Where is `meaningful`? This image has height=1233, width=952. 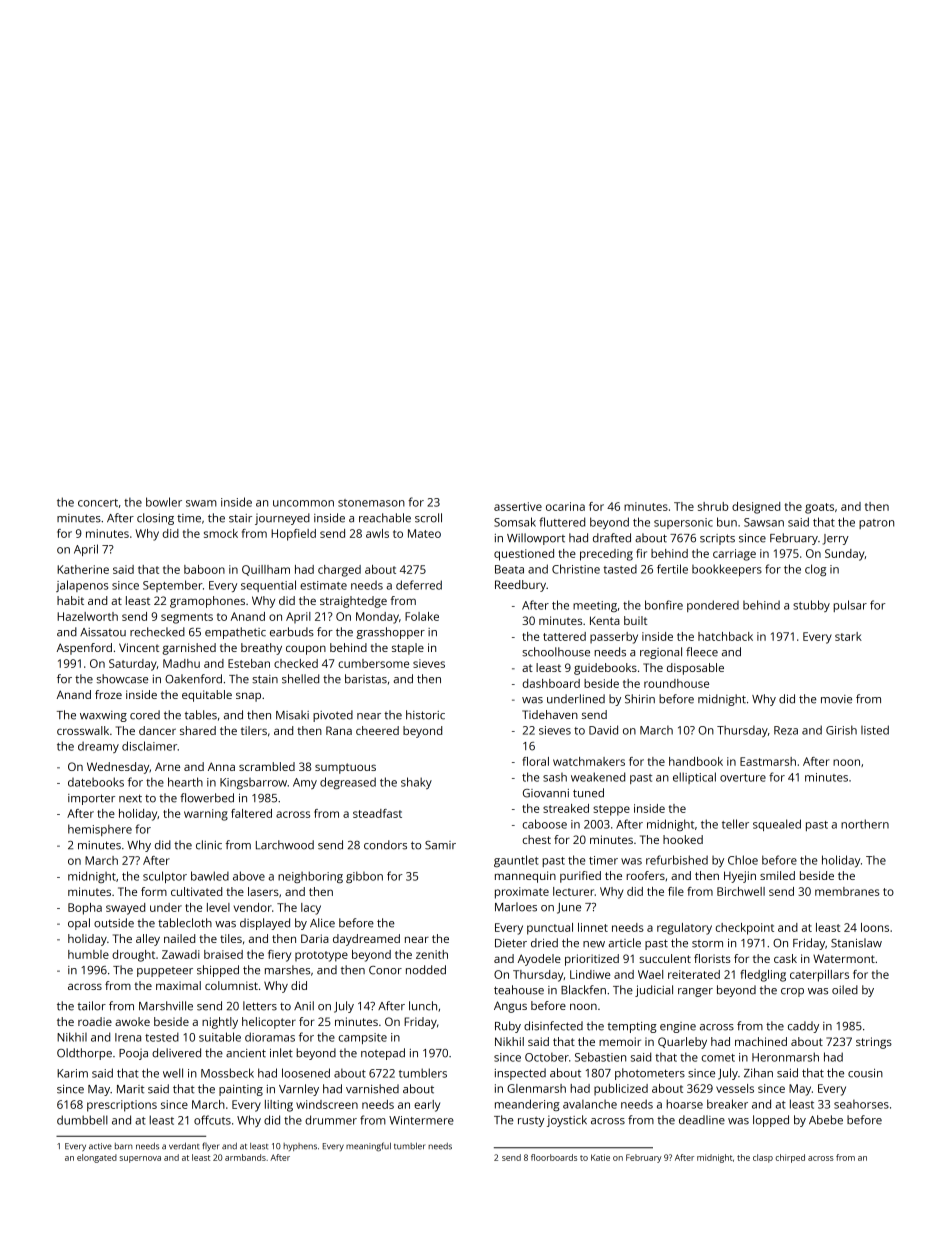
meaningful is located at coordinates (368, 1147).
